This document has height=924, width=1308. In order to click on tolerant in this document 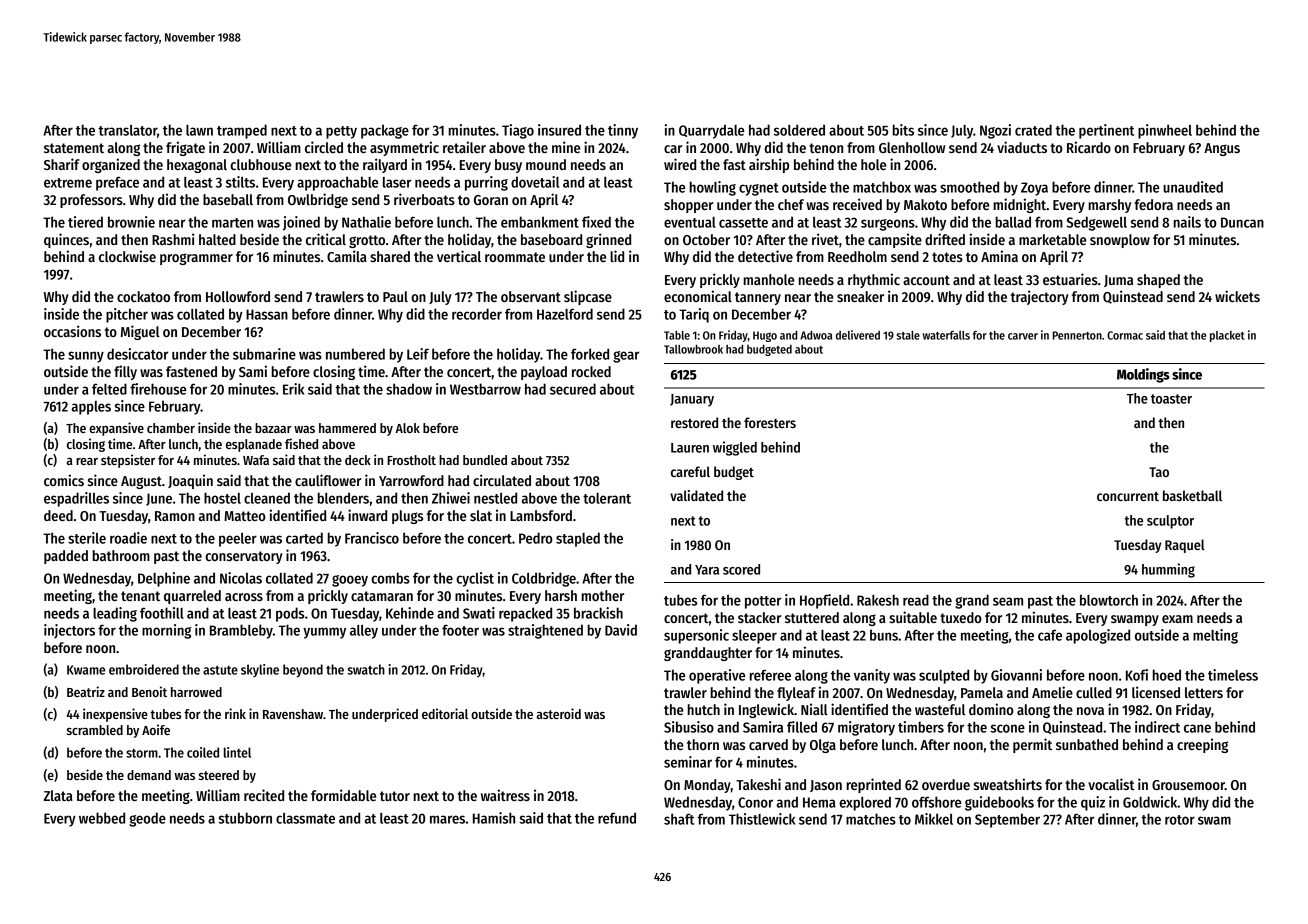, I will do `click(607, 498)`.
